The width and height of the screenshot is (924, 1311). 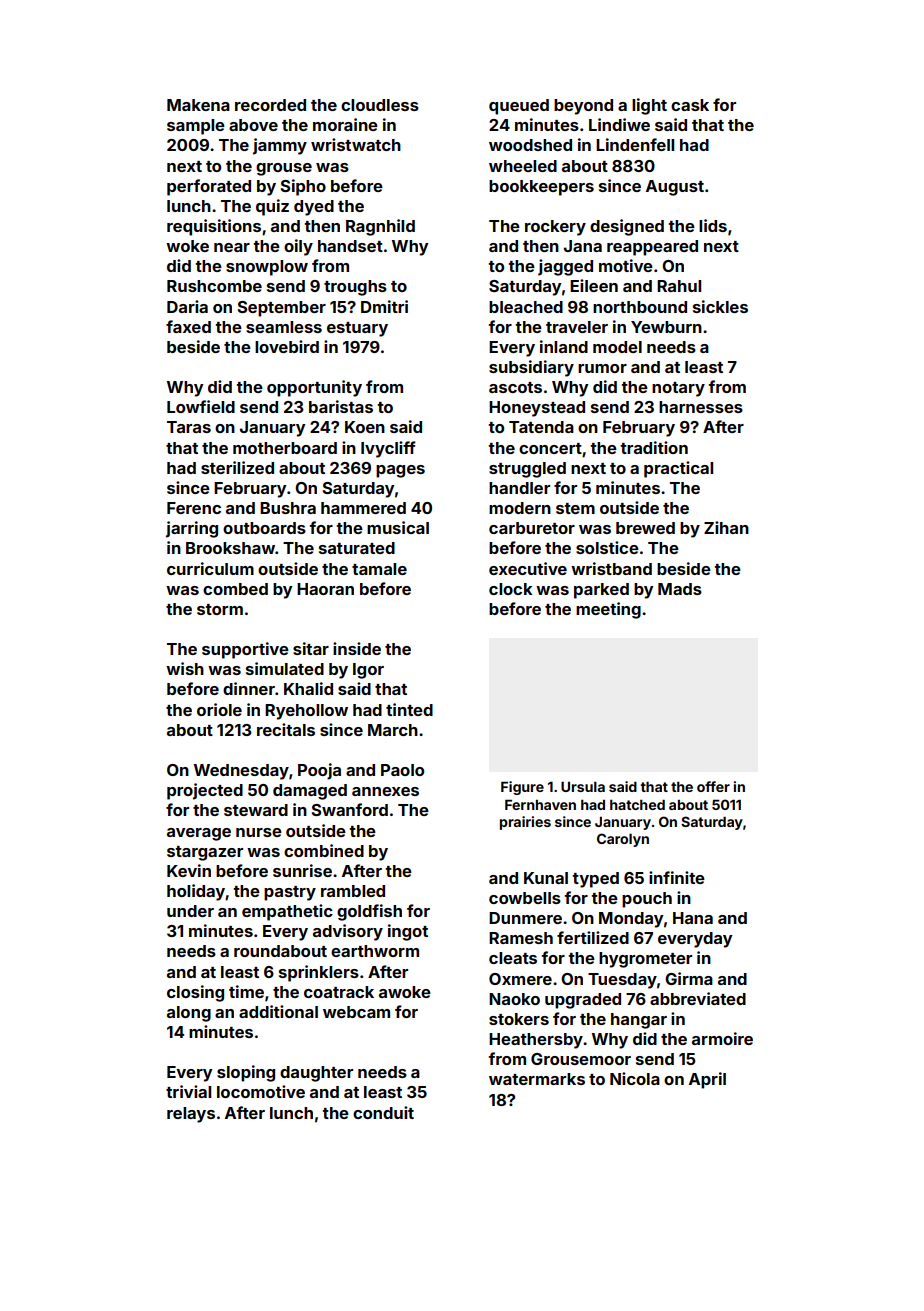 I want to click on sitar, so click(x=311, y=648).
